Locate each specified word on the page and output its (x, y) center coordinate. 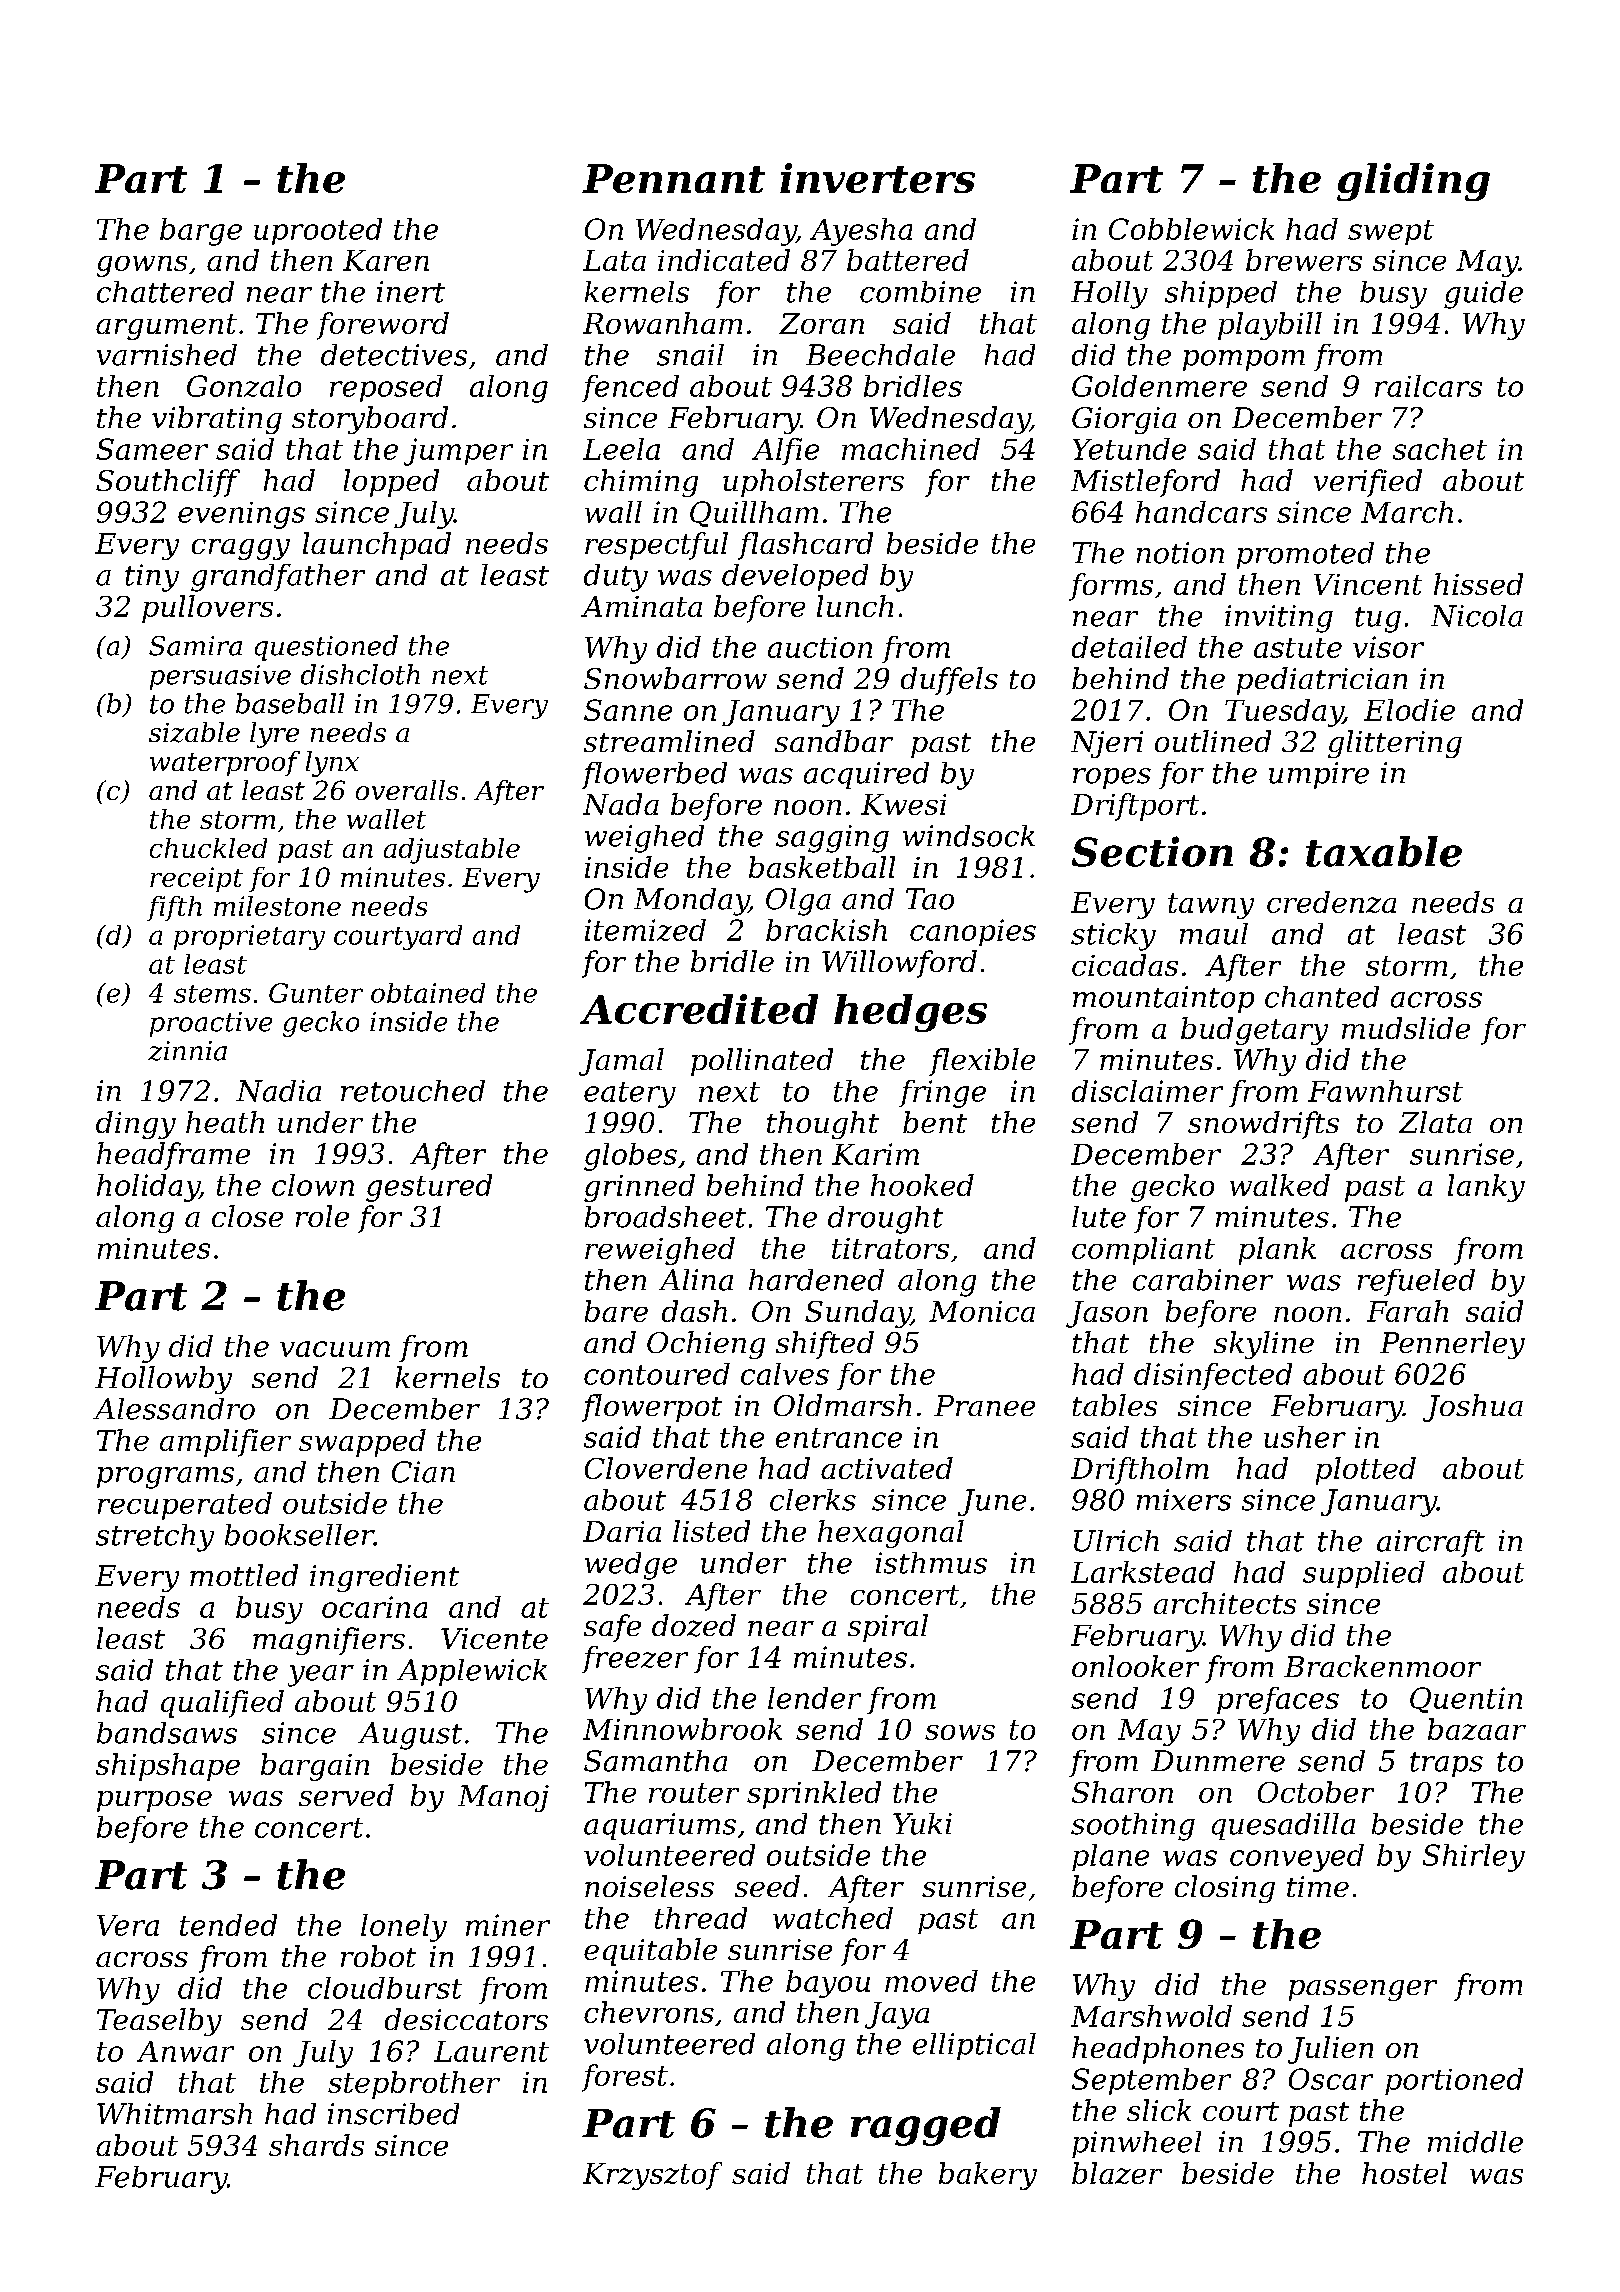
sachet (1440, 449)
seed (767, 1886)
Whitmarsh (174, 2114)
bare (616, 1311)
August (410, 1736)
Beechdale (880, 355)
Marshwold (1151, 2016)
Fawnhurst (1385, 1091)
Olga (798, 902)
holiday (148, 1188)
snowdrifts (1263, 1125)
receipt (196, 879)
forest (625, 2078)
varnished (167, 355)
